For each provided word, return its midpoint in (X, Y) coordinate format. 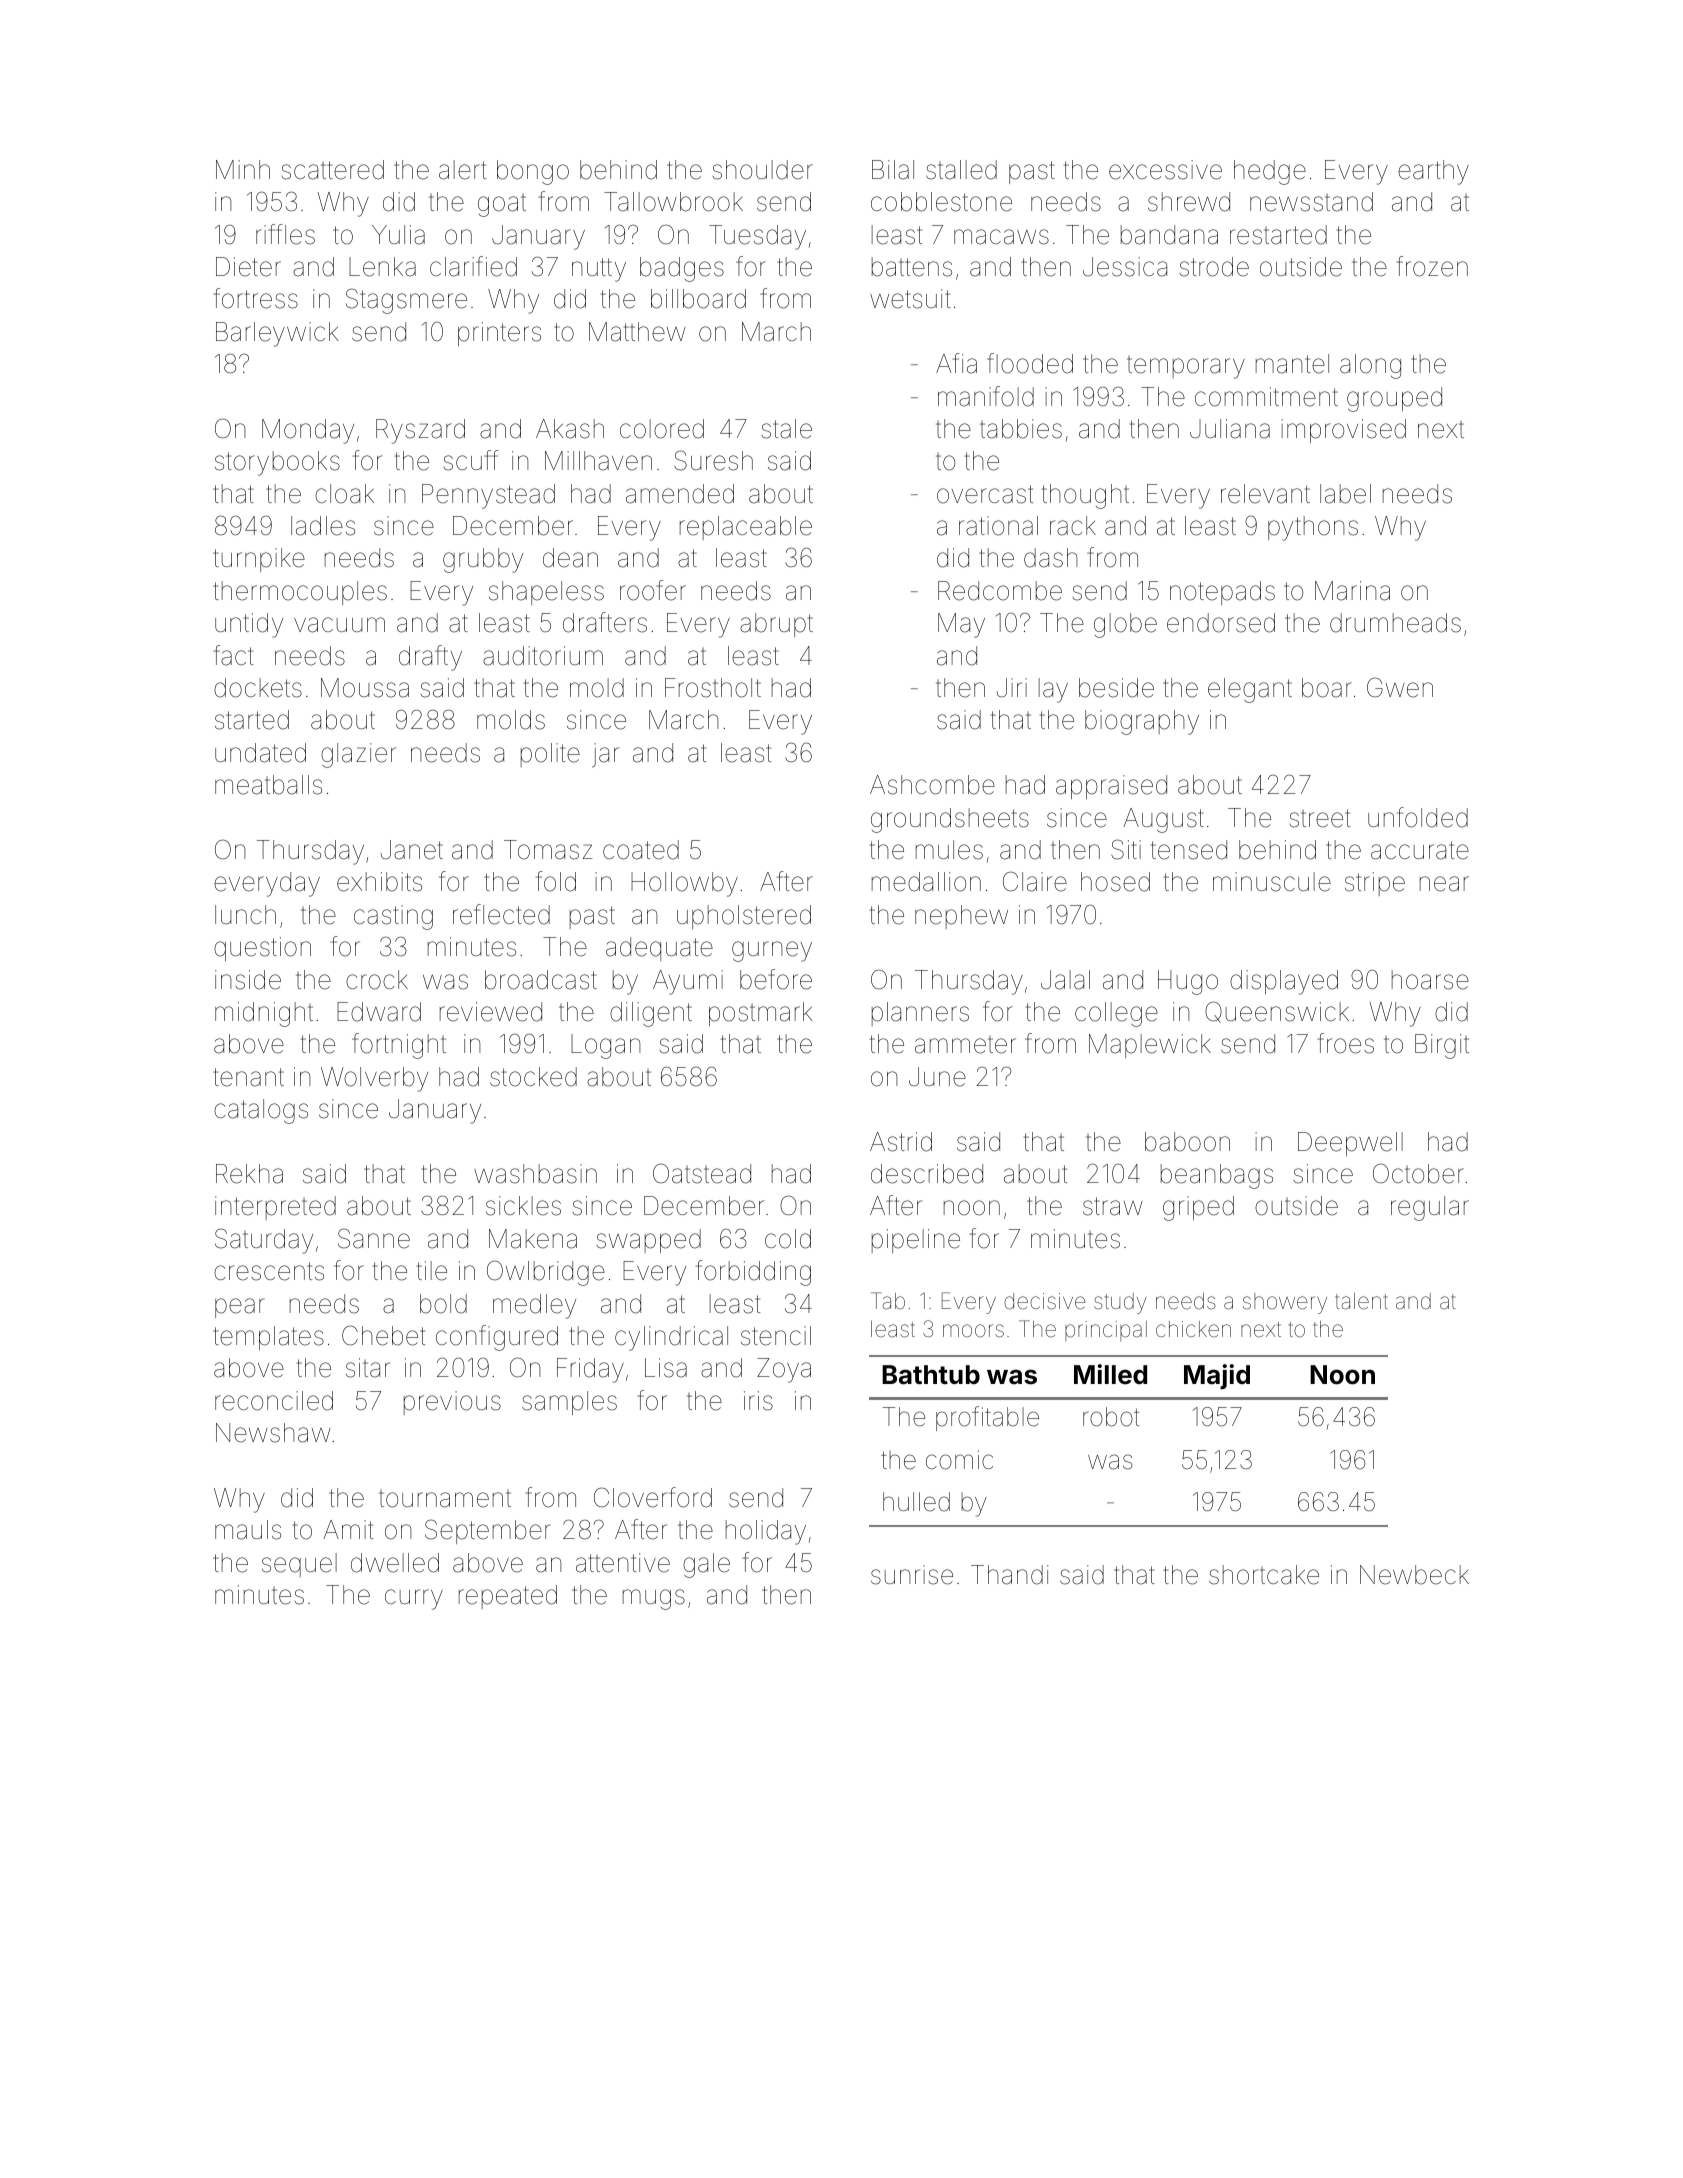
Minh (243, 169)
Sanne (374, 1238)
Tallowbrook (673, 202)
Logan (605, 1046)
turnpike (259, 560)
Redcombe (1000, 591)
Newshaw (273, 1433)
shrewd (1189, 202)
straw (1113, 1206)
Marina (1352, 591)
